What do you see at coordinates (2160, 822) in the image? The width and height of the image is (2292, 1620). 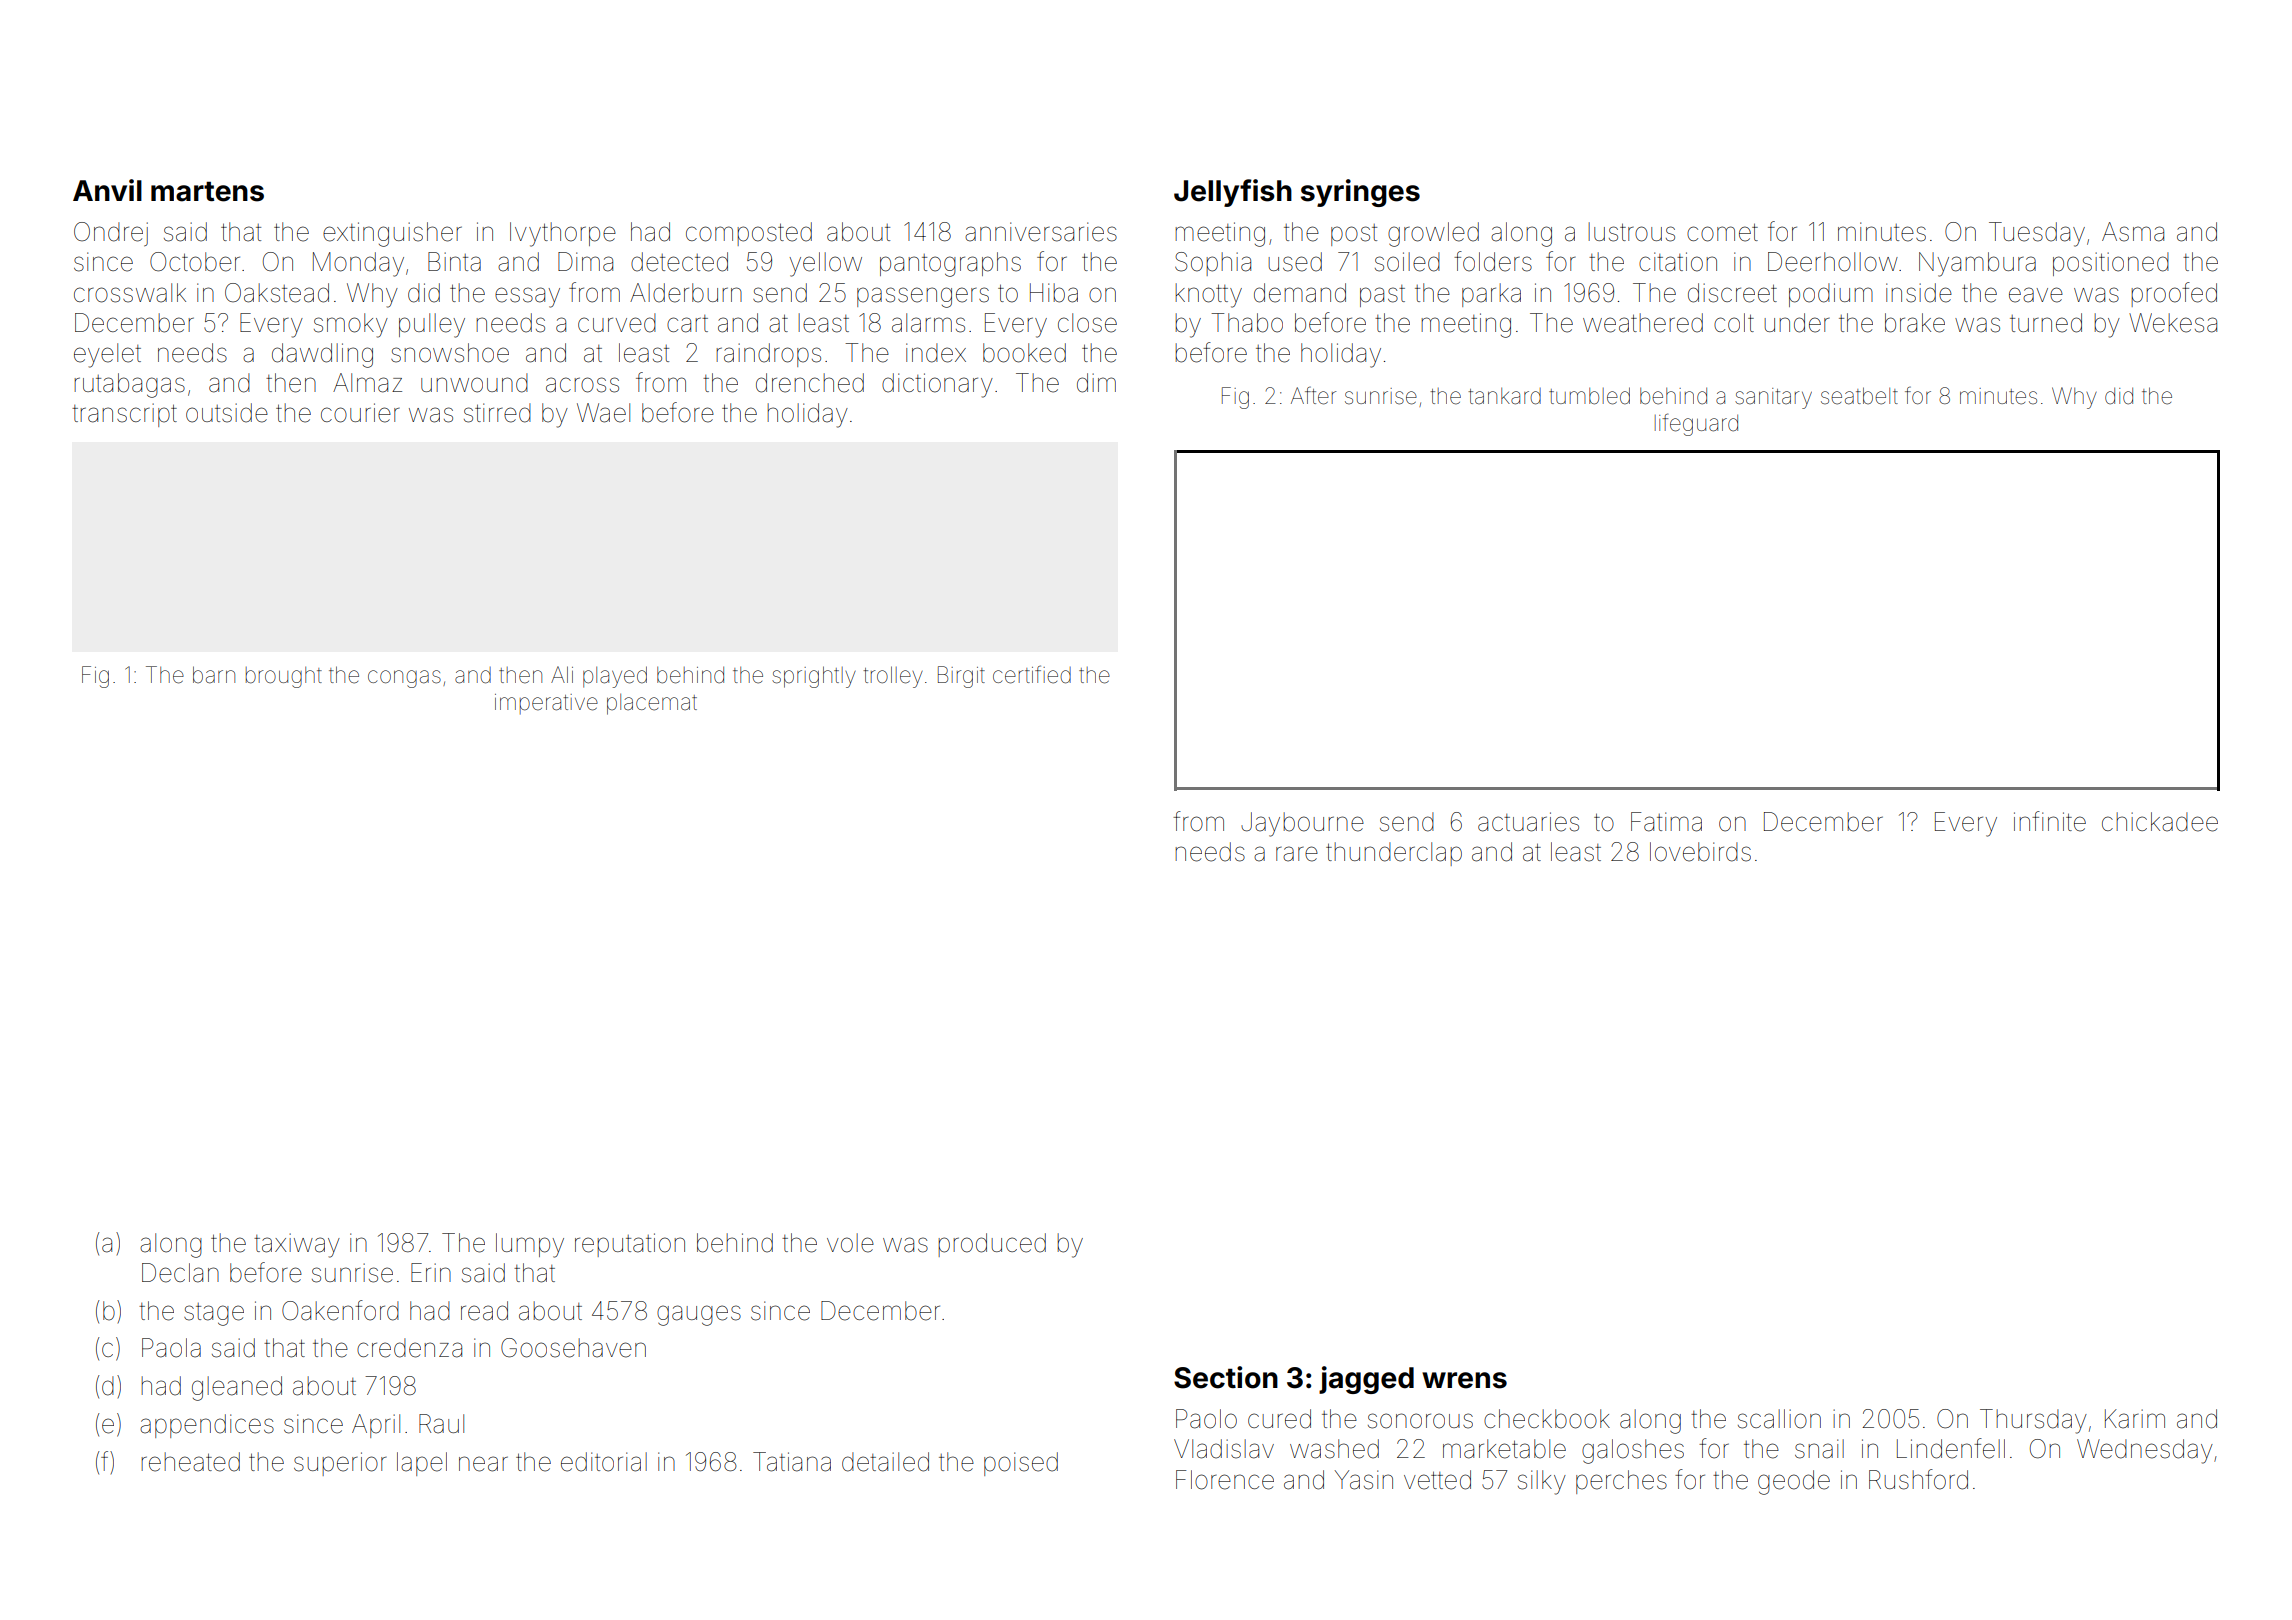 I see `chickadee` at bounding box center [2160, 822].
